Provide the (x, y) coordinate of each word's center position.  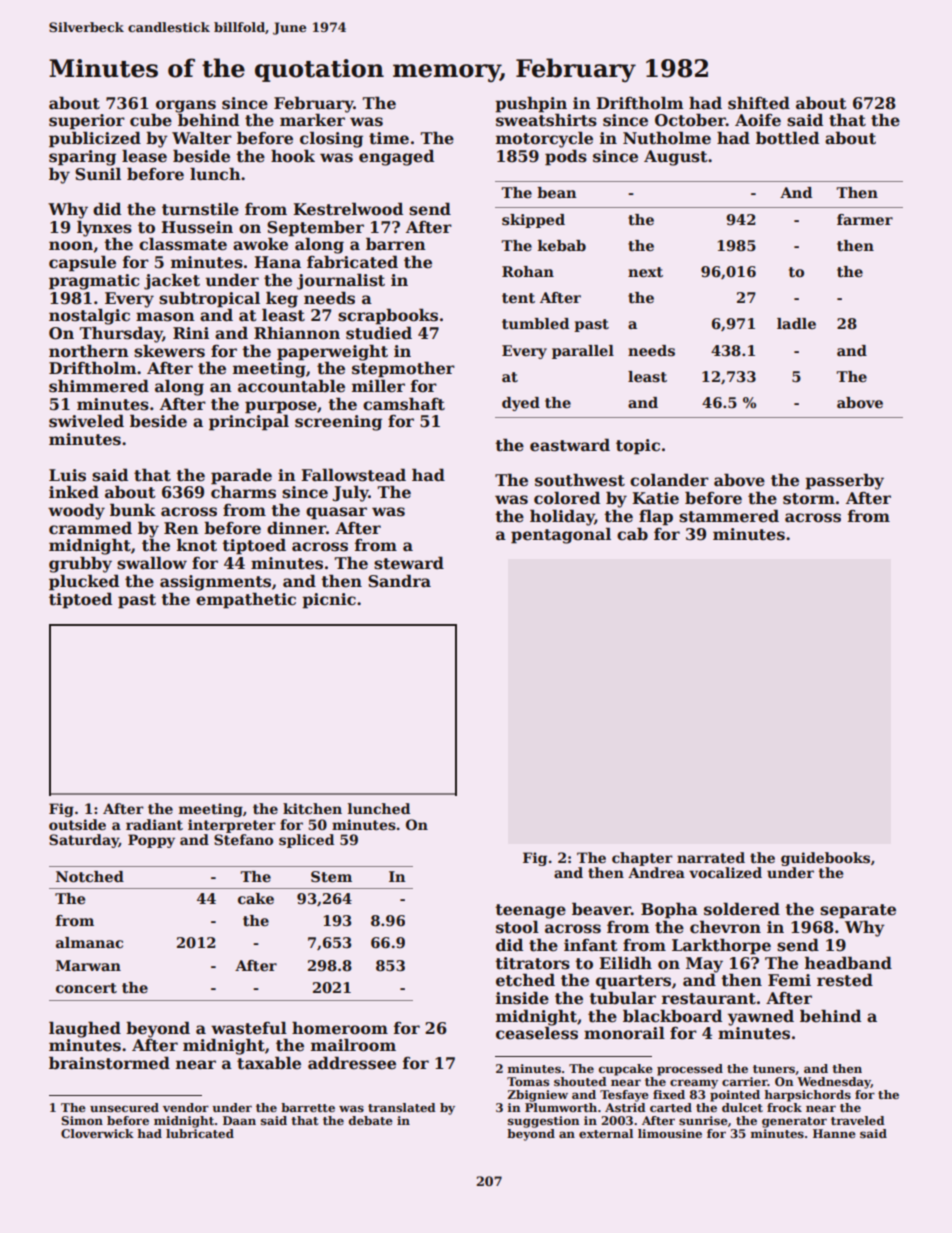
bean (557, 192)
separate (858, 911)
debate (371, 1120)
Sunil (98, 174)
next (645, 272)
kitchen (312, 808)
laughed (85, 1029)
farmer (865, 219)
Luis (67, 475)
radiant (154, 824)
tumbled (535, 323)
